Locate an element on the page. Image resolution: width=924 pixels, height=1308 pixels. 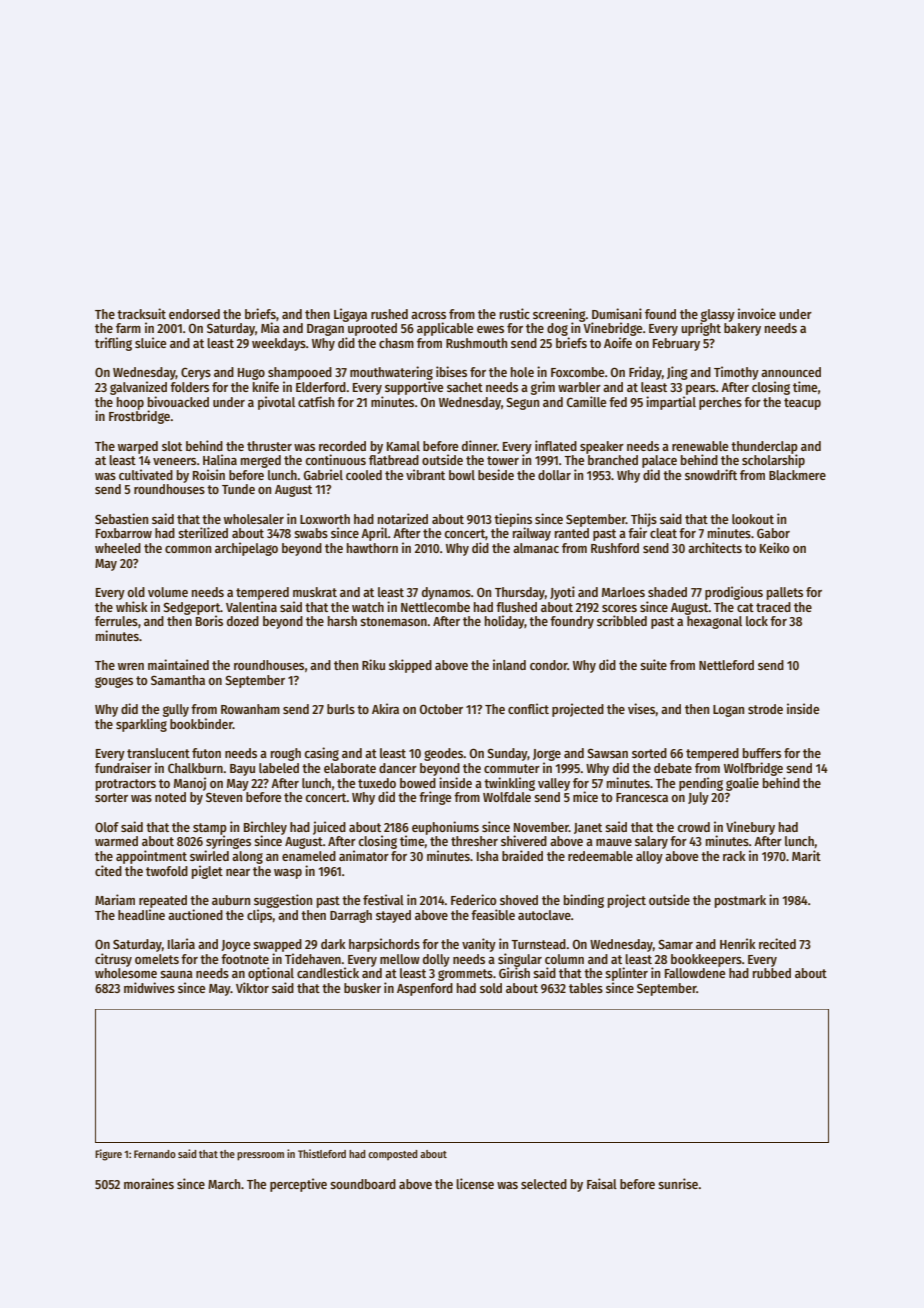
alloy is located at coordinates (649, 857).
